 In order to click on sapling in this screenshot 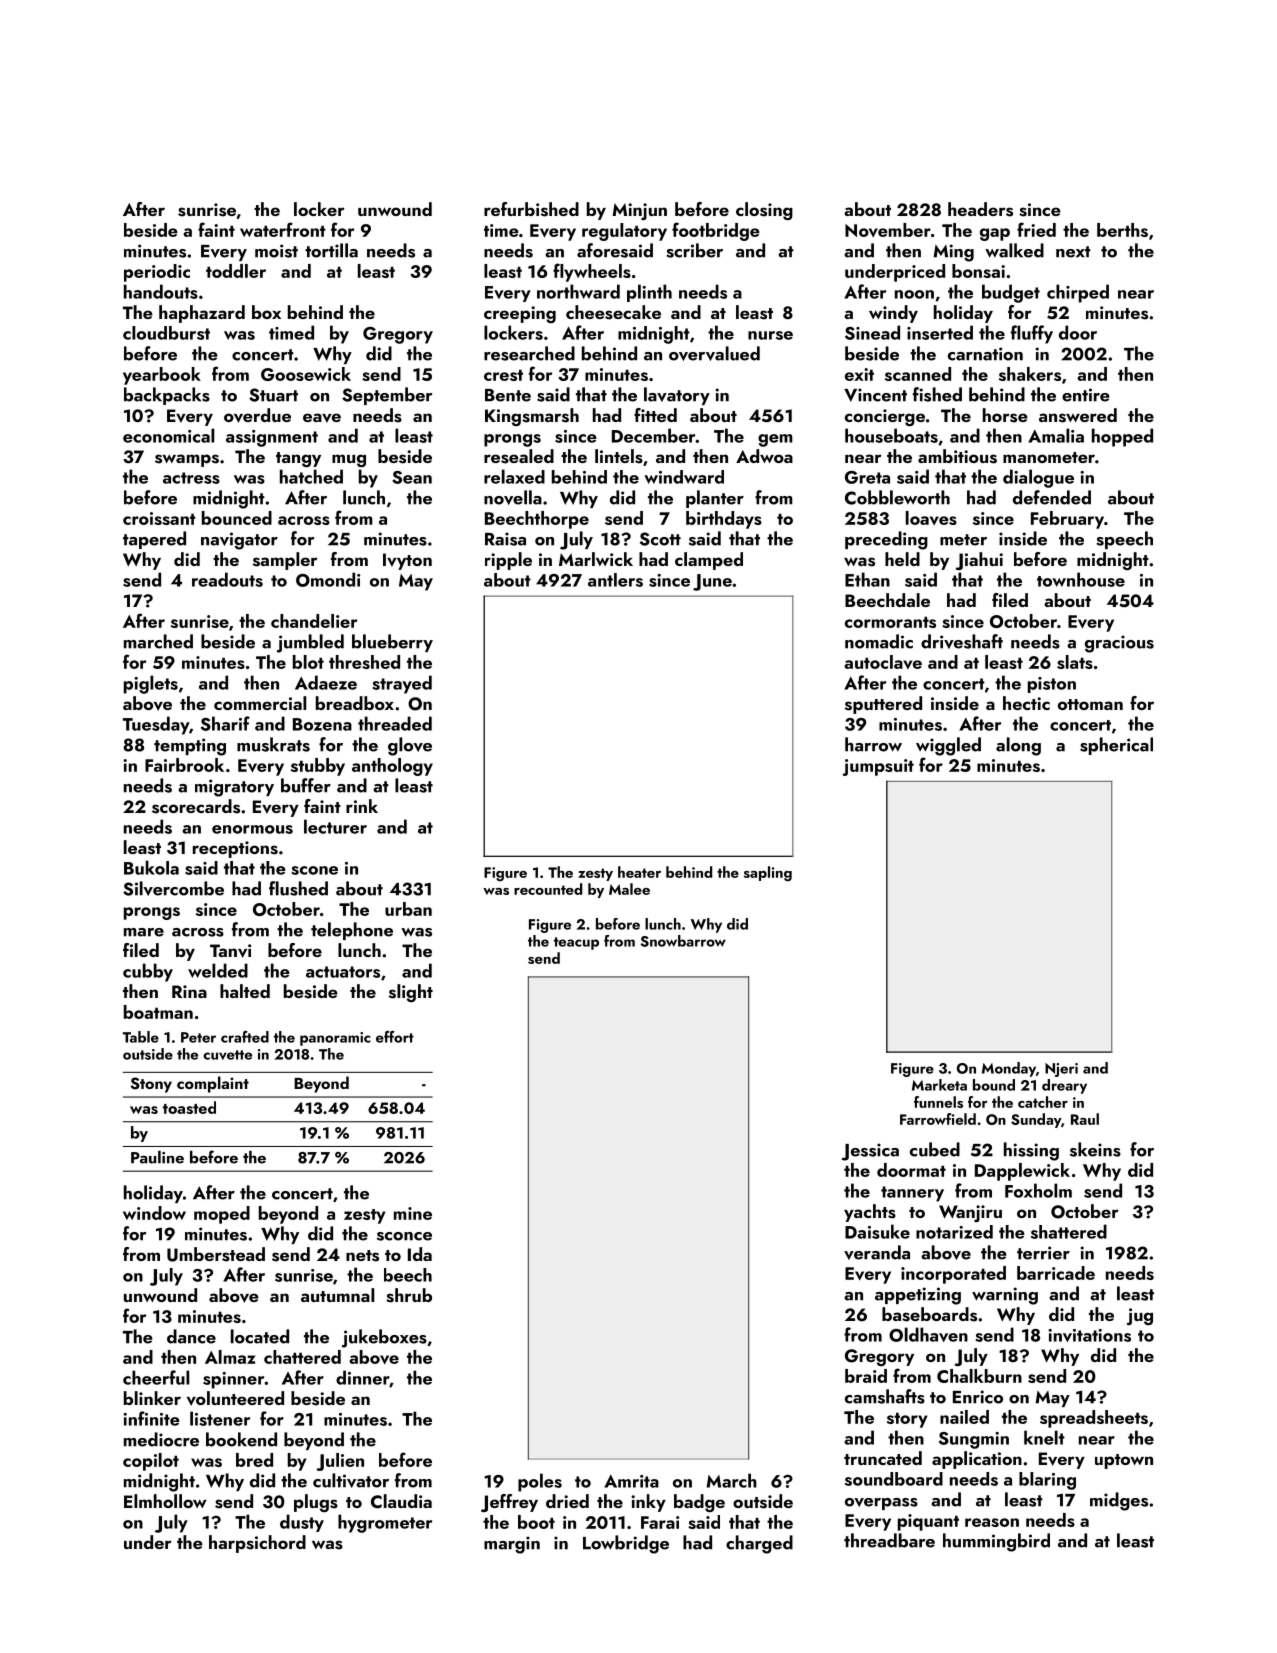, I will do `click(768, 873)`.
